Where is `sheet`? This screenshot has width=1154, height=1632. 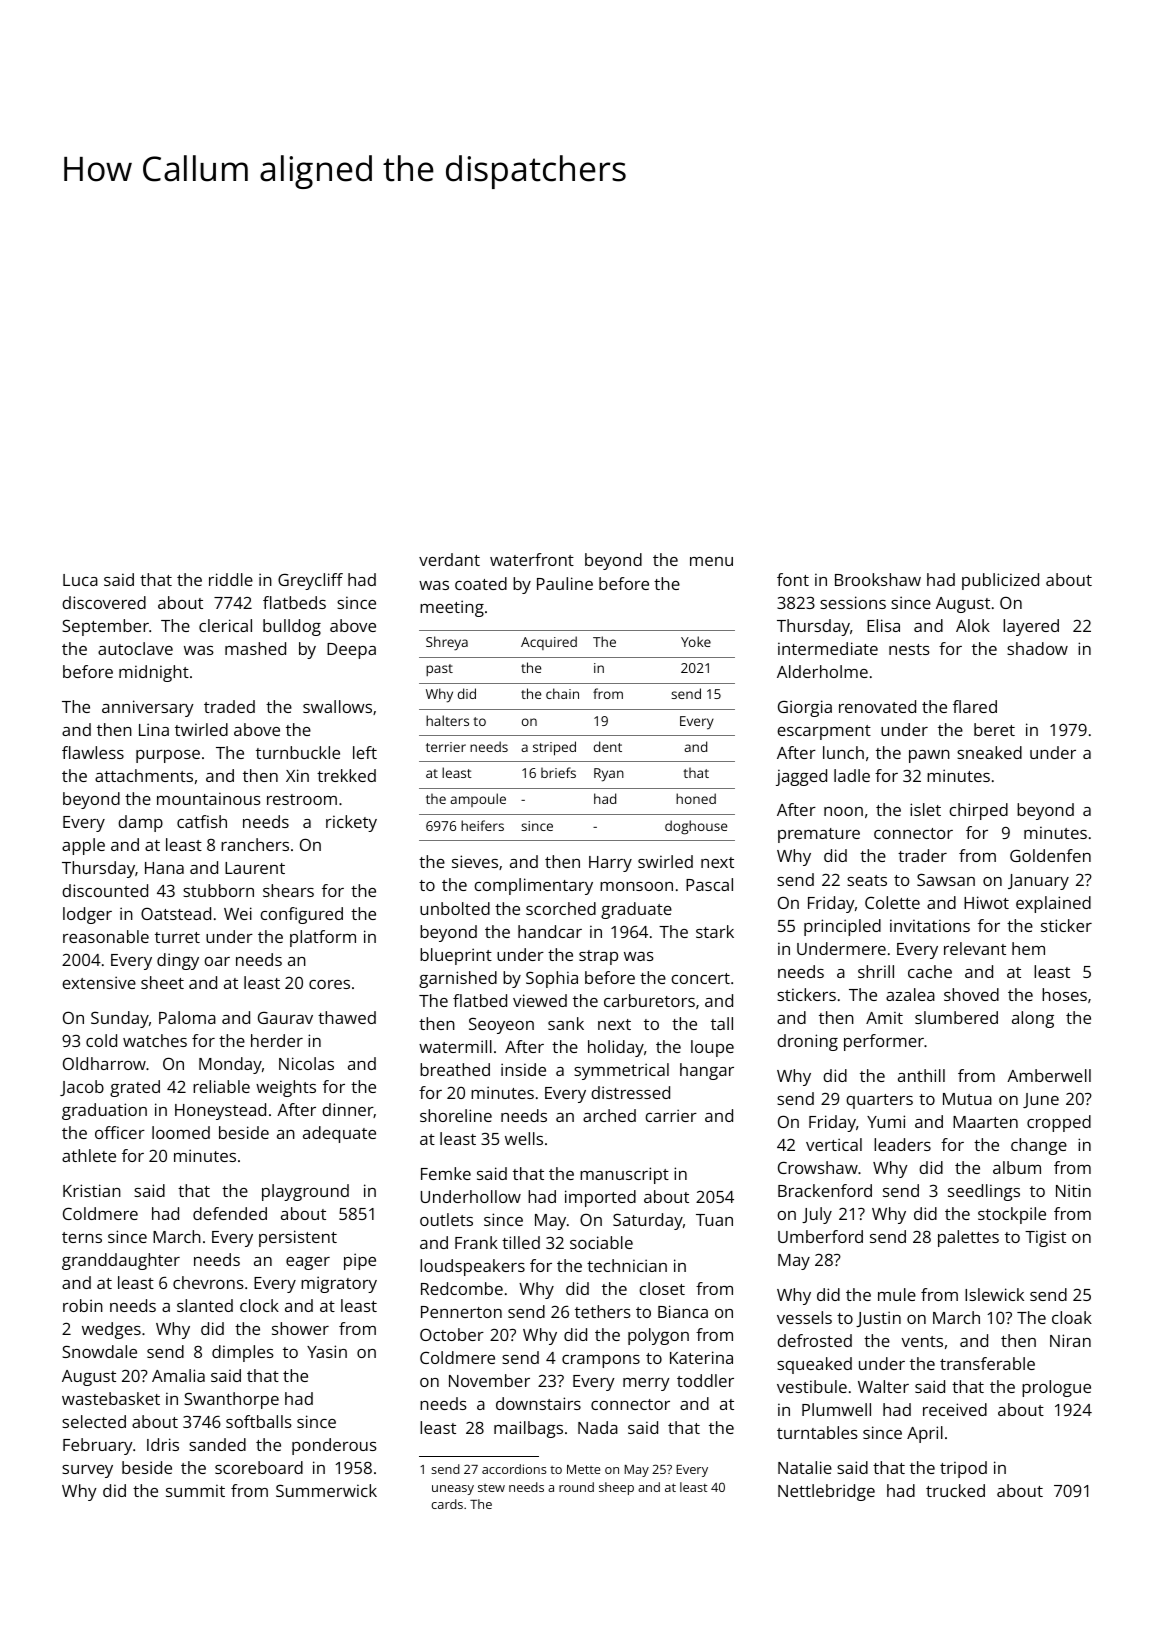
sheet is located at coordinates (162, 982).
